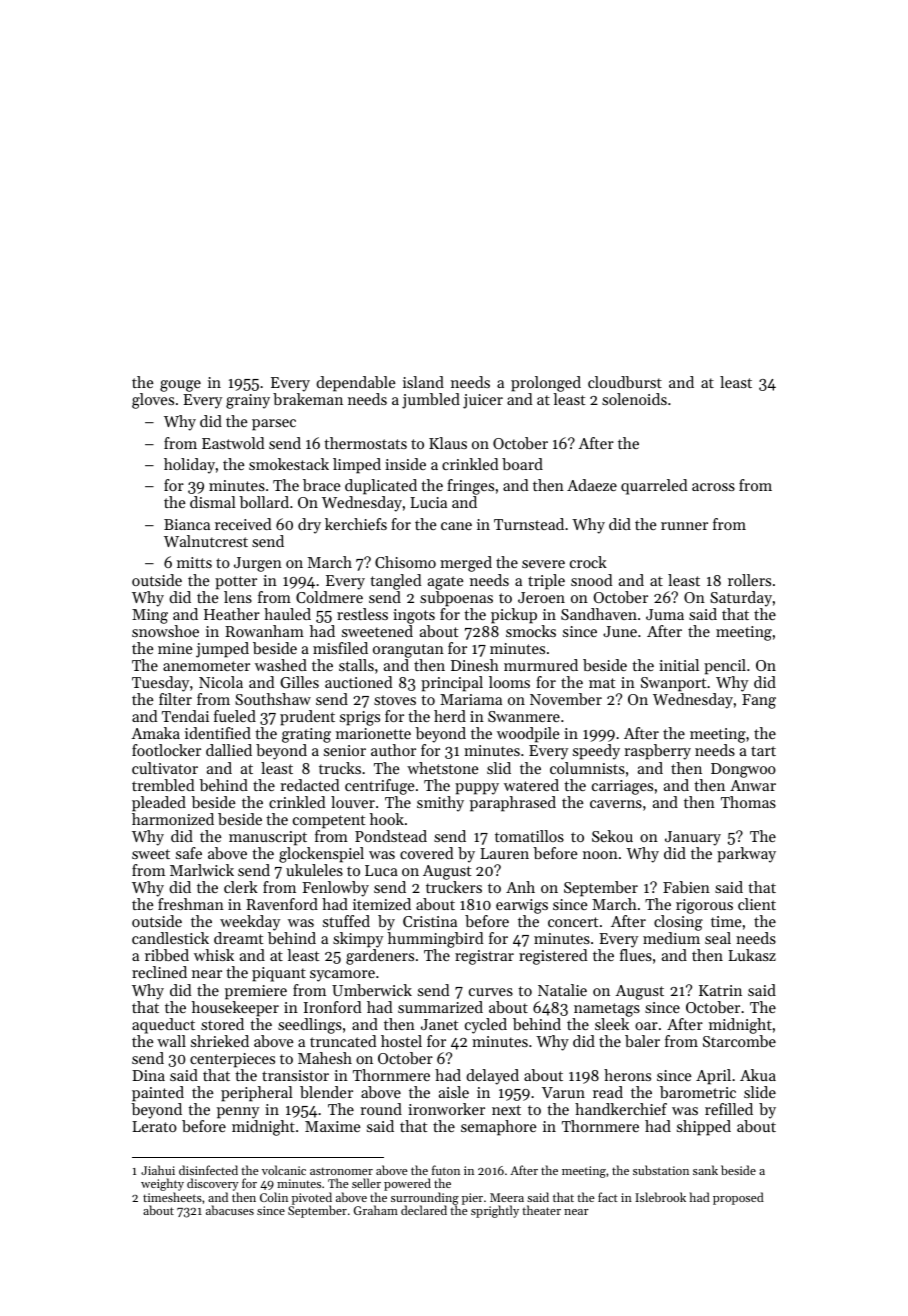 The height and width of the page is (1316, 908). What do you see at coordinates (332, 1126) in the page?
I see `Maxime` at bounding box center [332, 1126].
